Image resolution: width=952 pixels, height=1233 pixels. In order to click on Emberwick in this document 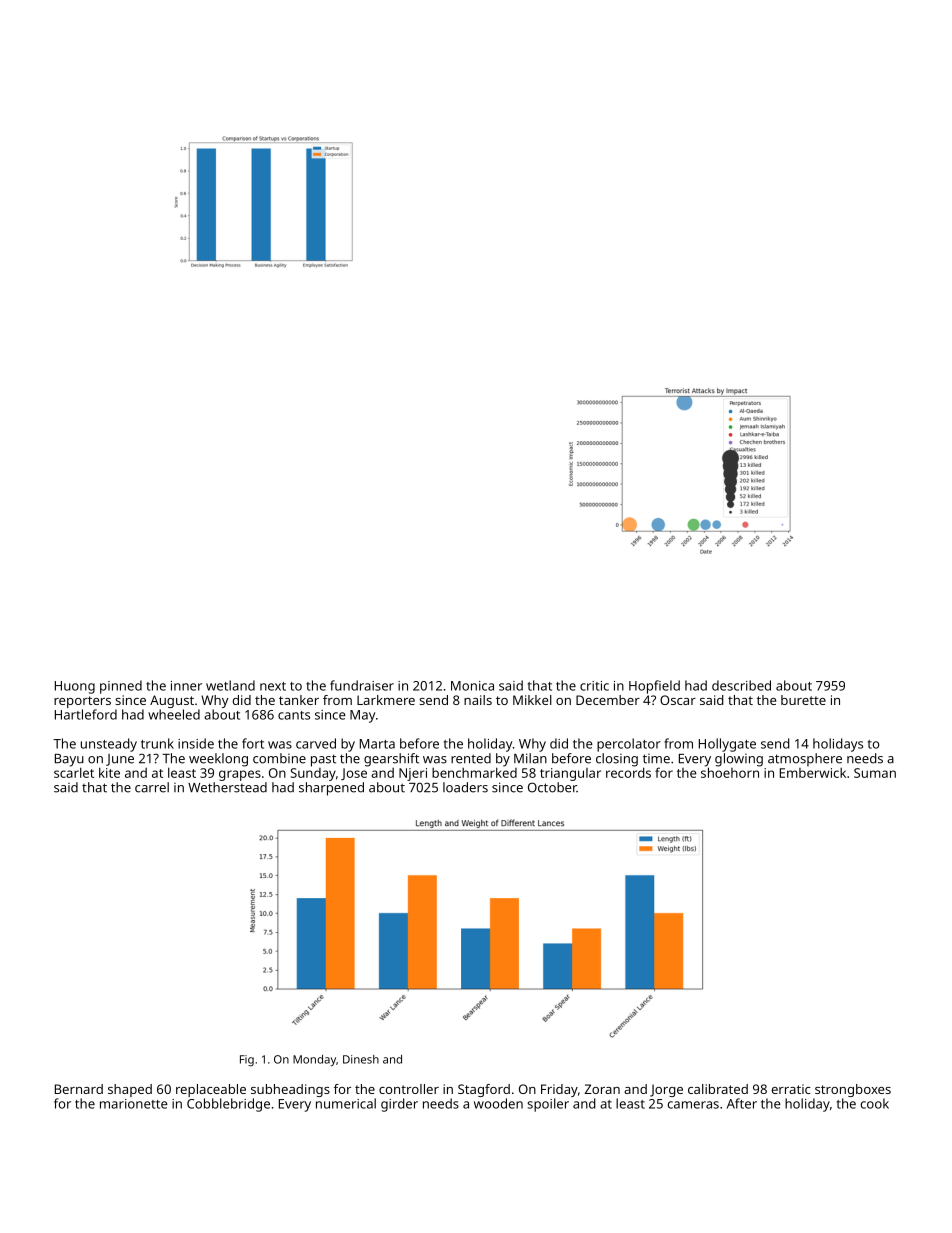, I will do `click(813, 773)`.
